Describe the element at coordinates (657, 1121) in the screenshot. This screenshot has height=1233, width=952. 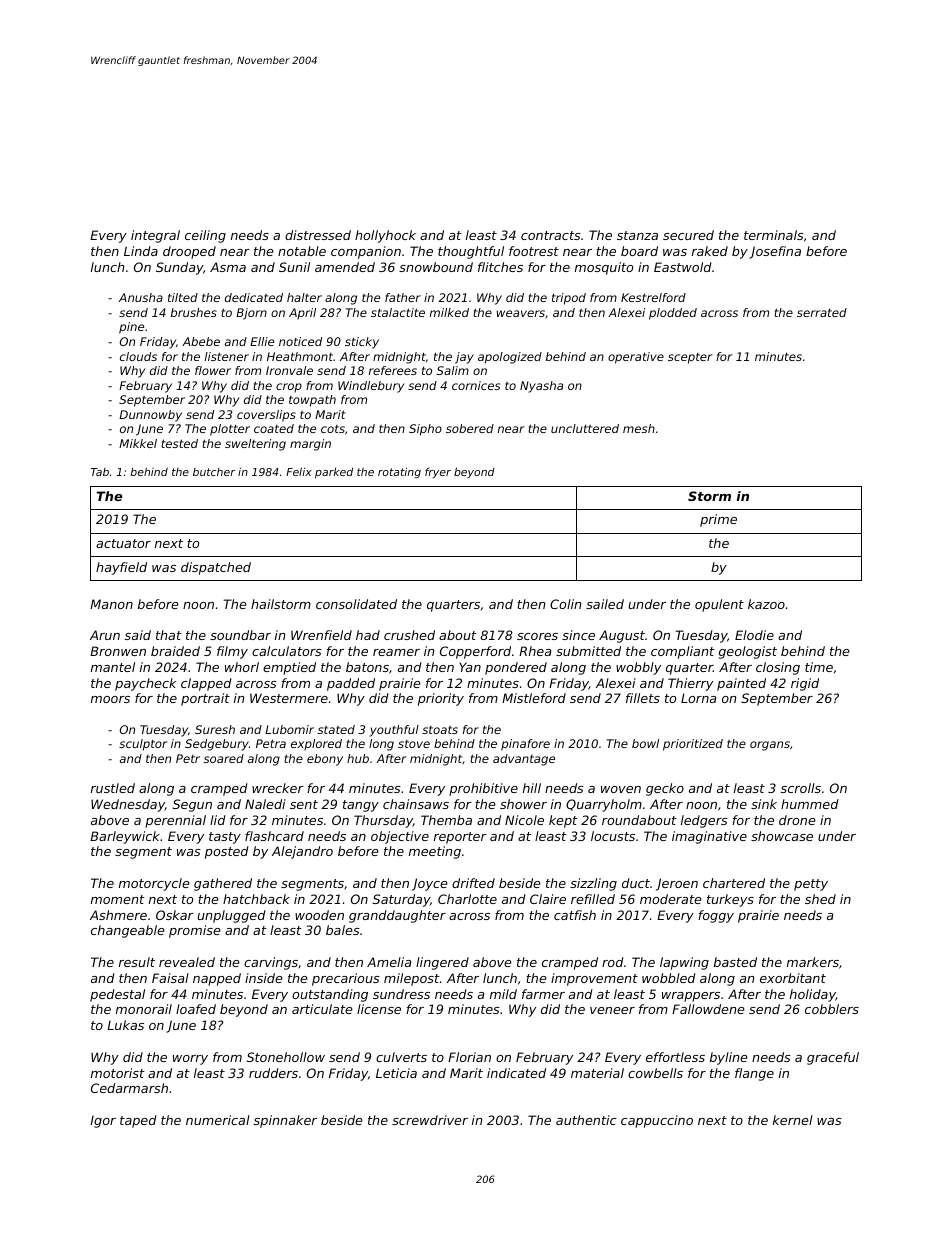
I see `cappuccino` at that location.
